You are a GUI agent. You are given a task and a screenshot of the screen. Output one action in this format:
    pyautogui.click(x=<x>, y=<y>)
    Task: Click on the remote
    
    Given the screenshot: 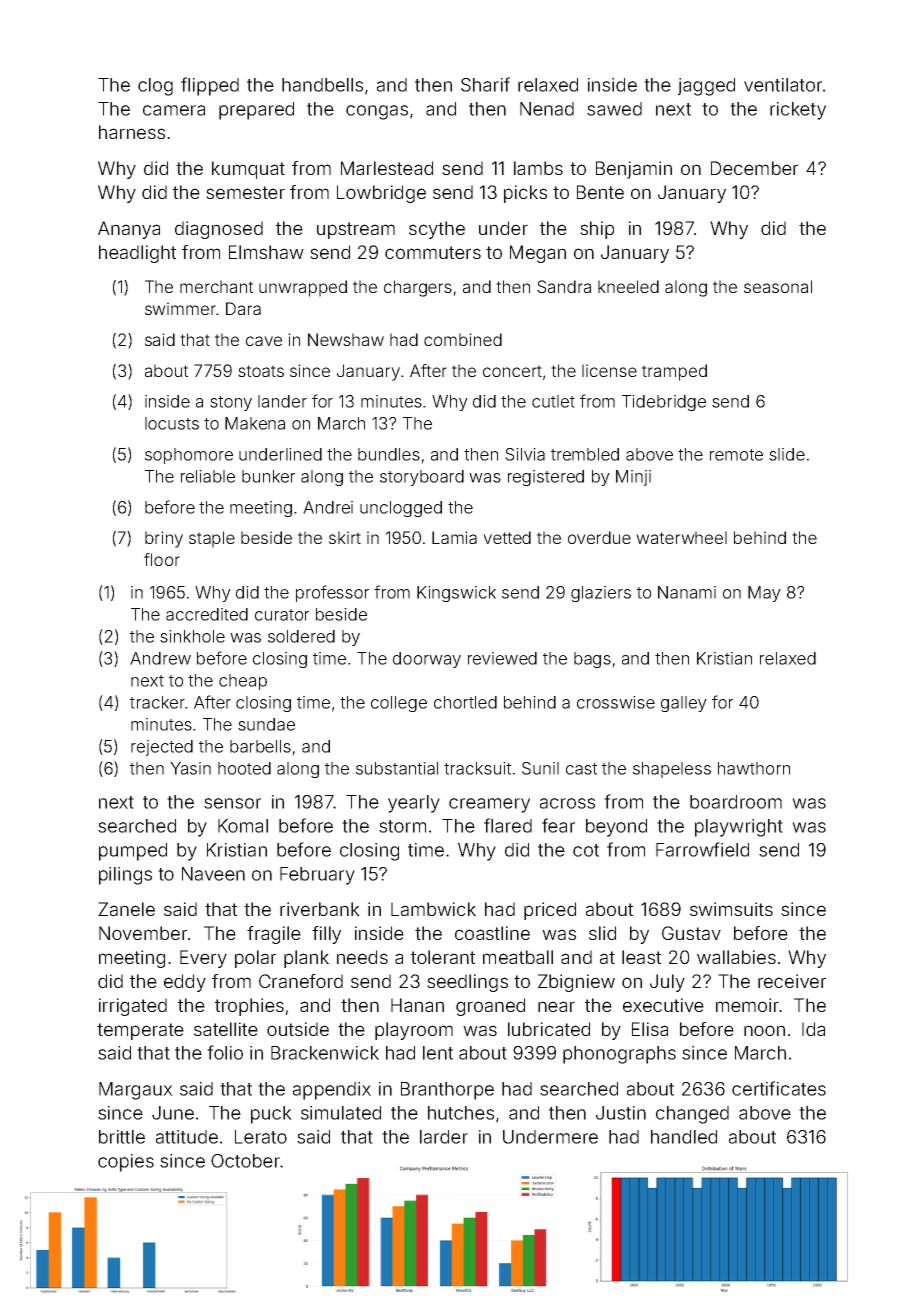 What is the action you would take?
    pyautogui.click(x=736, y=455)
